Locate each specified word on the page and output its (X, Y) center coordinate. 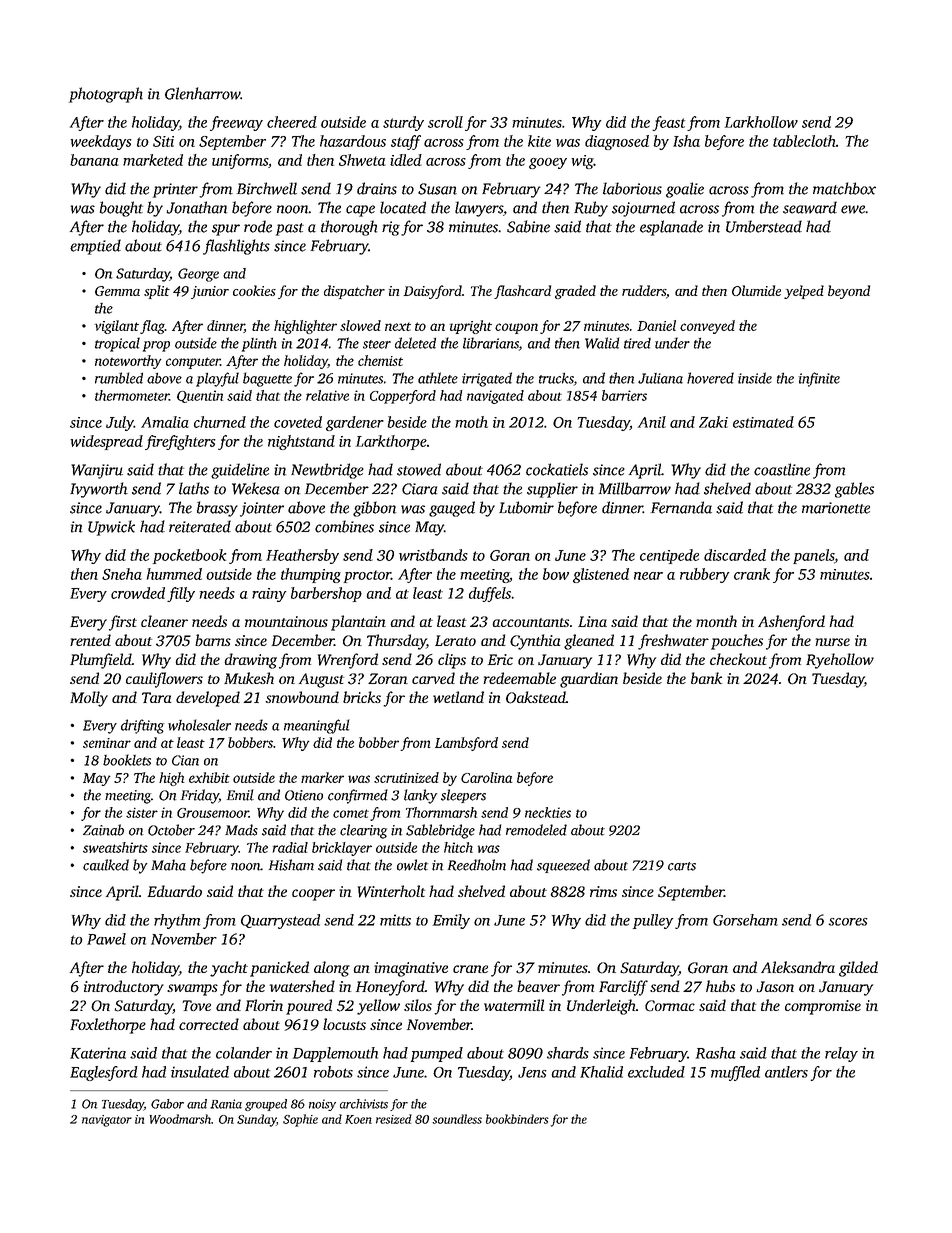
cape (360, 211)
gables (854, 490)
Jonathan (197, 207)
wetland (458, 697)
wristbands (433, 555)
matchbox (844, 188)
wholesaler (199, 725)
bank (706, 678)
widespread (107, 442)
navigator (107, 1121)
